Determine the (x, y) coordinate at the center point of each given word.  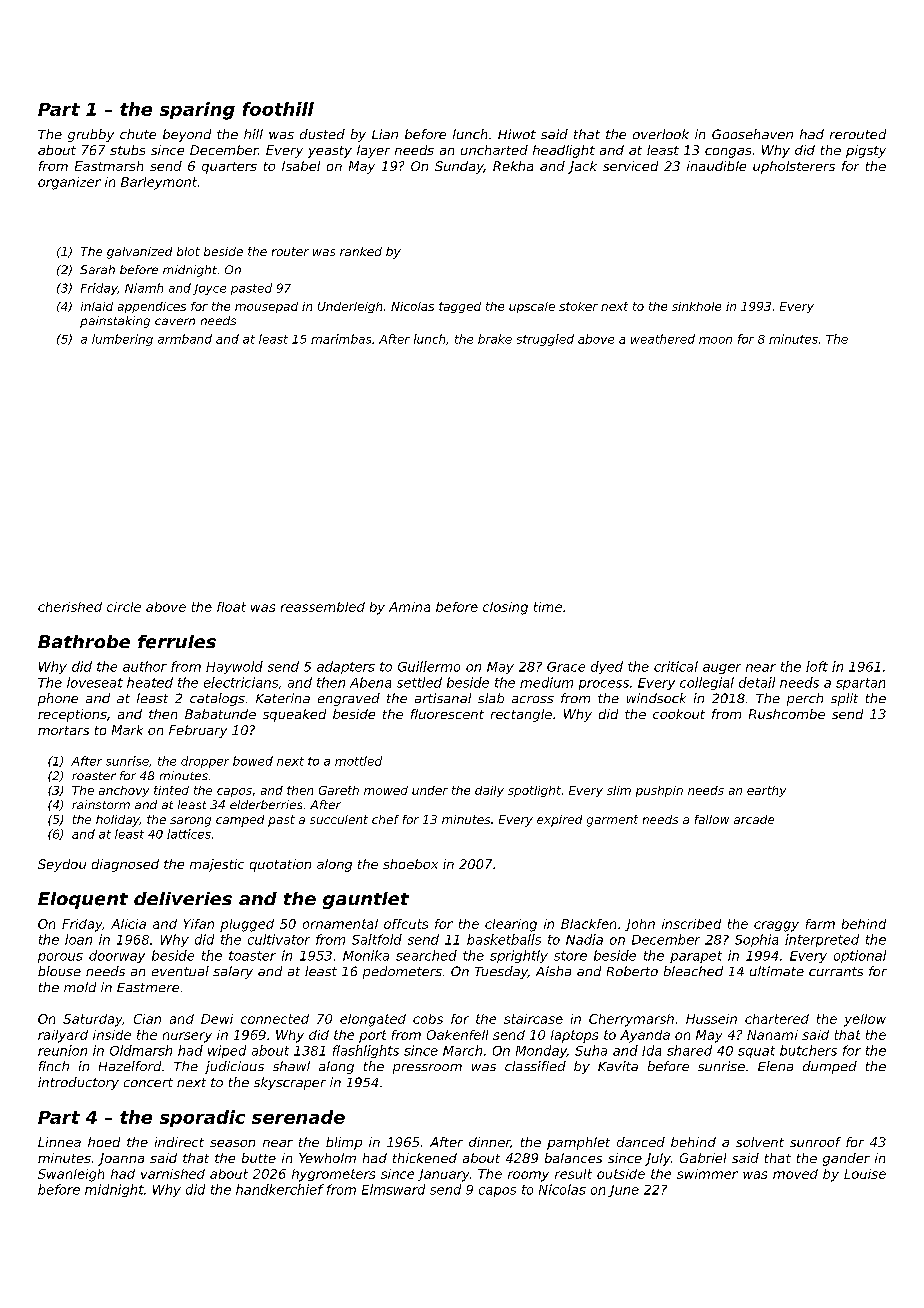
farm (820, 924)
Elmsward (393, 1189)
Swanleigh (71, 1175)
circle (124, 607)
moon (715, 340)
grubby (91, 135)
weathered (663, 339)
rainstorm (101, 804)
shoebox (410, 864)
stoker (578, 306)
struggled (545, 340)
